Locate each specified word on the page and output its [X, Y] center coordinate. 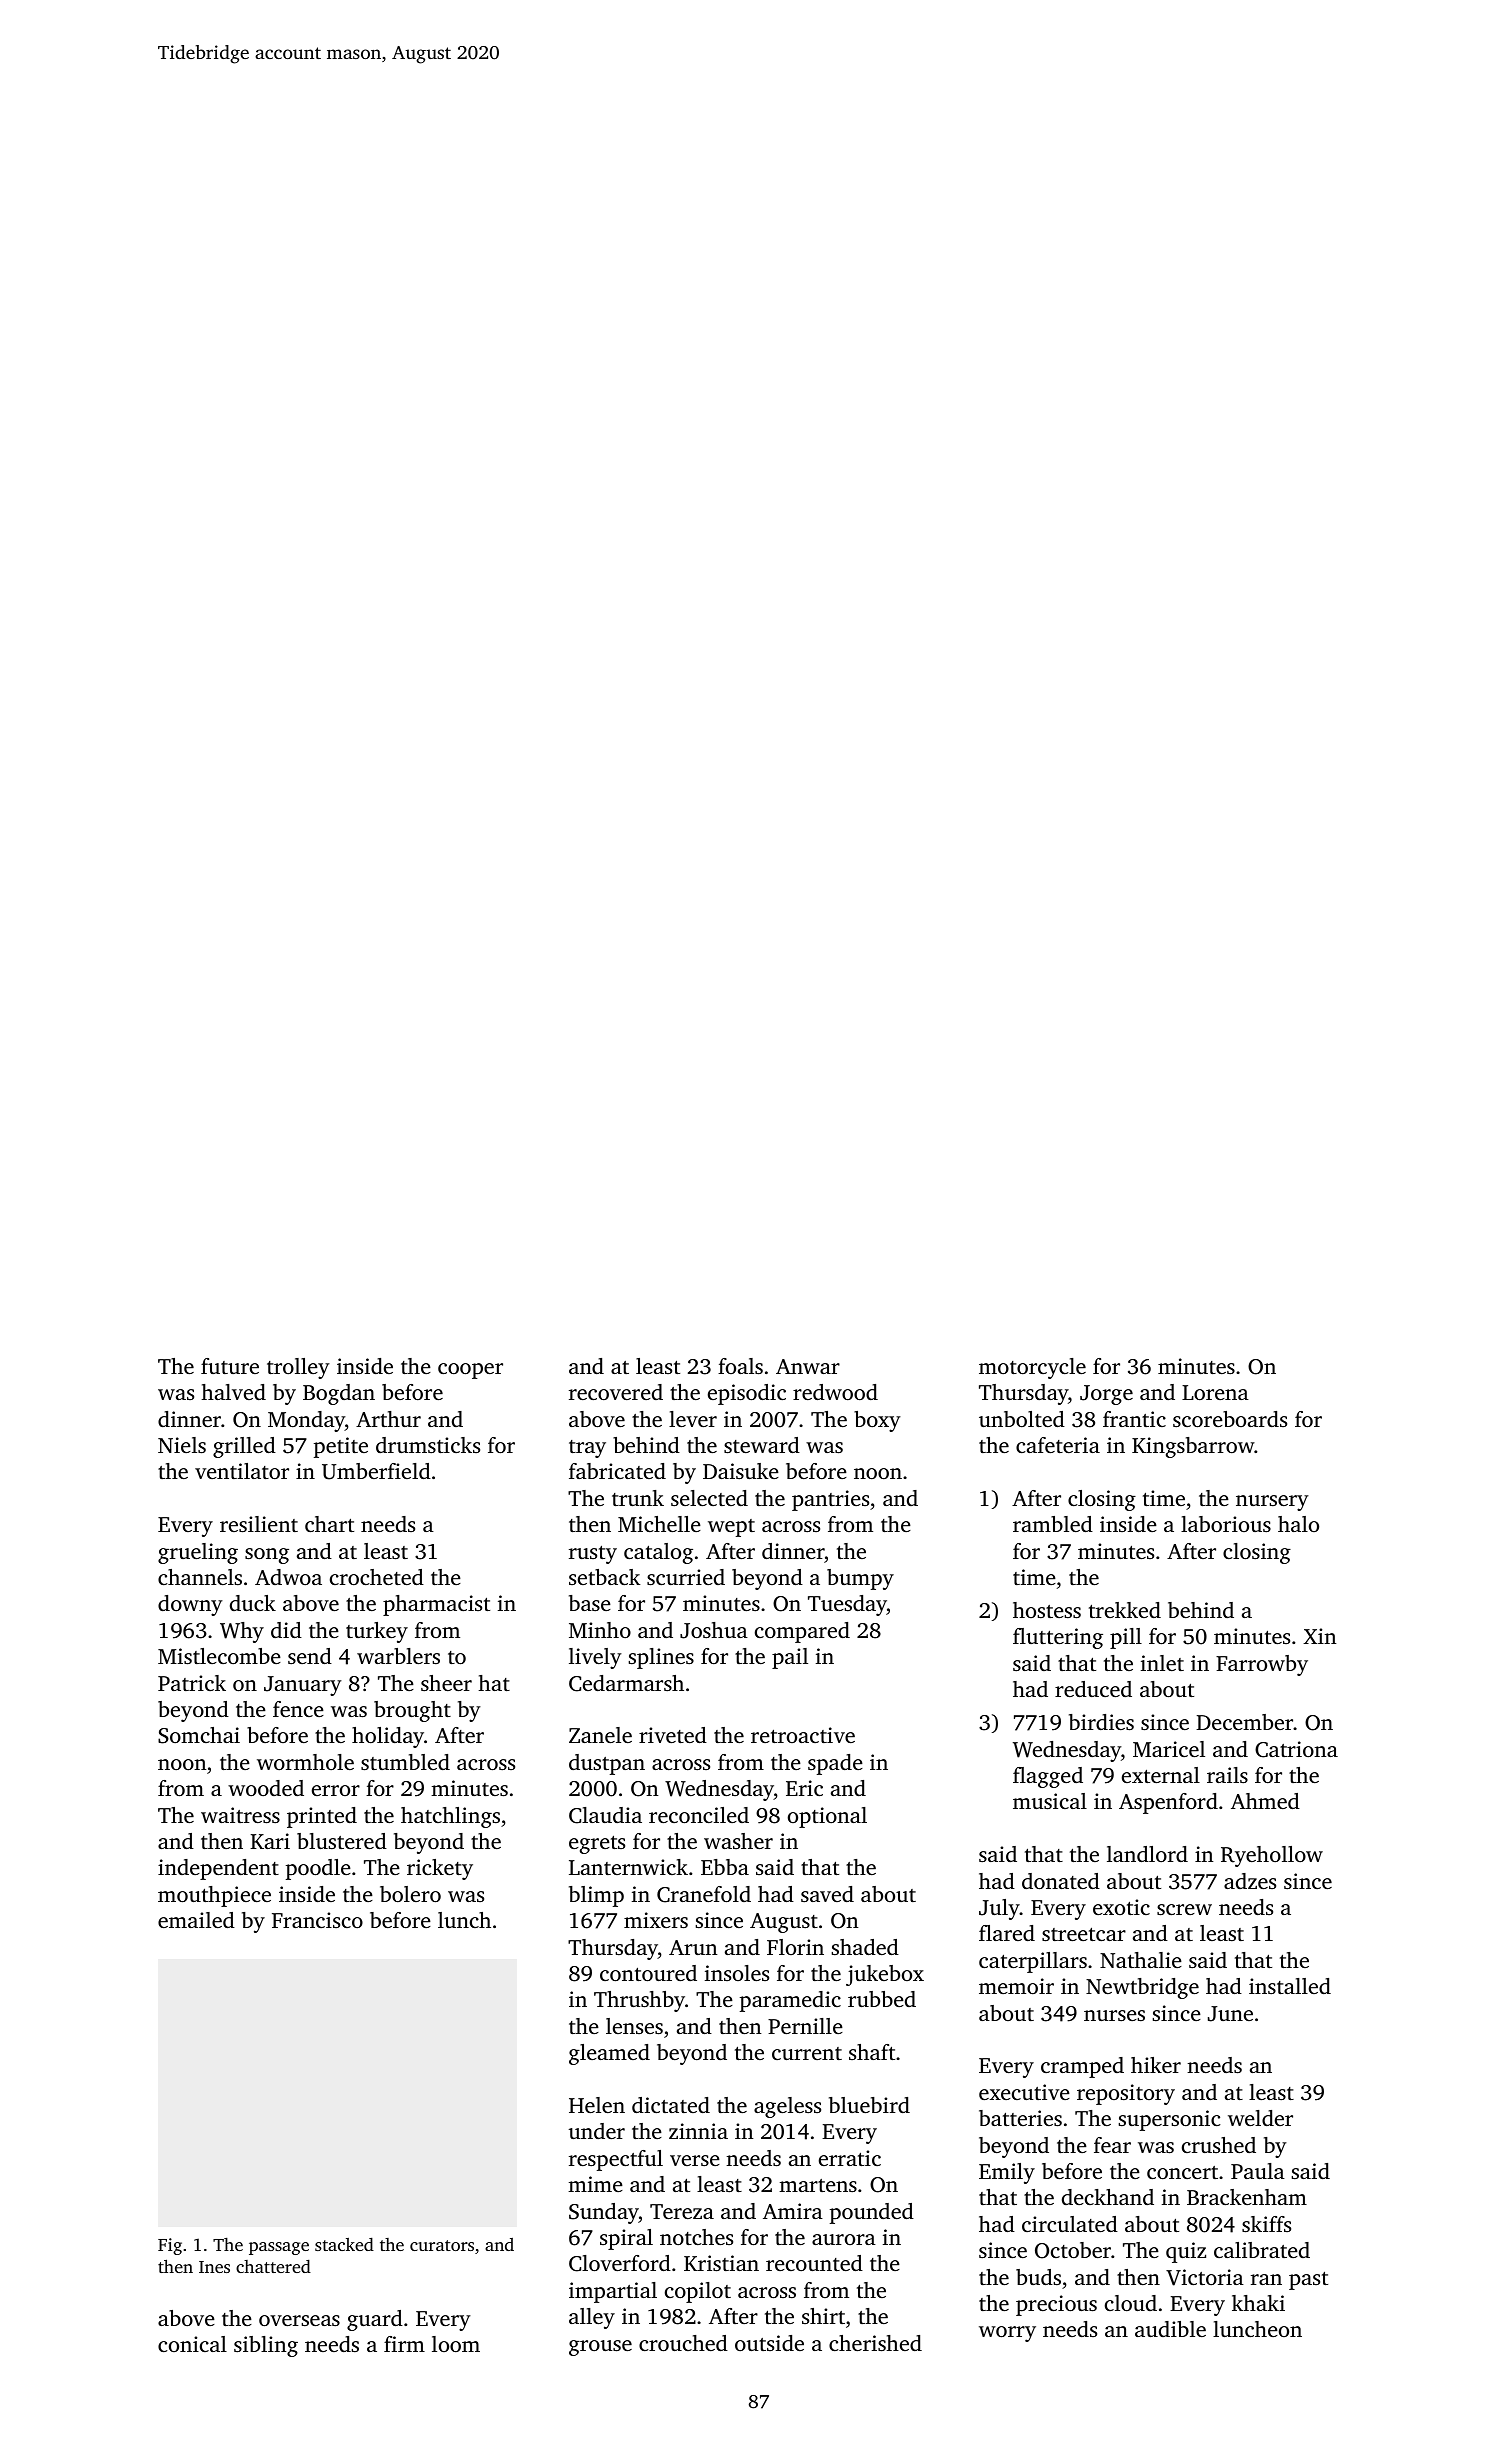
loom [456, 2344]
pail [790, 1658]
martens [818, 2185]
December [1244, 1722]
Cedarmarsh [626, 1683]
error [336, 1790]
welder [1260, 2118]
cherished [875, 2343]
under [597, 2131]
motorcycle [1032, 1368]
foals [740, 1366]
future [230, 1366]
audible [1170, 2329]
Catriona [1296, 1749]
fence [298, 1709]
